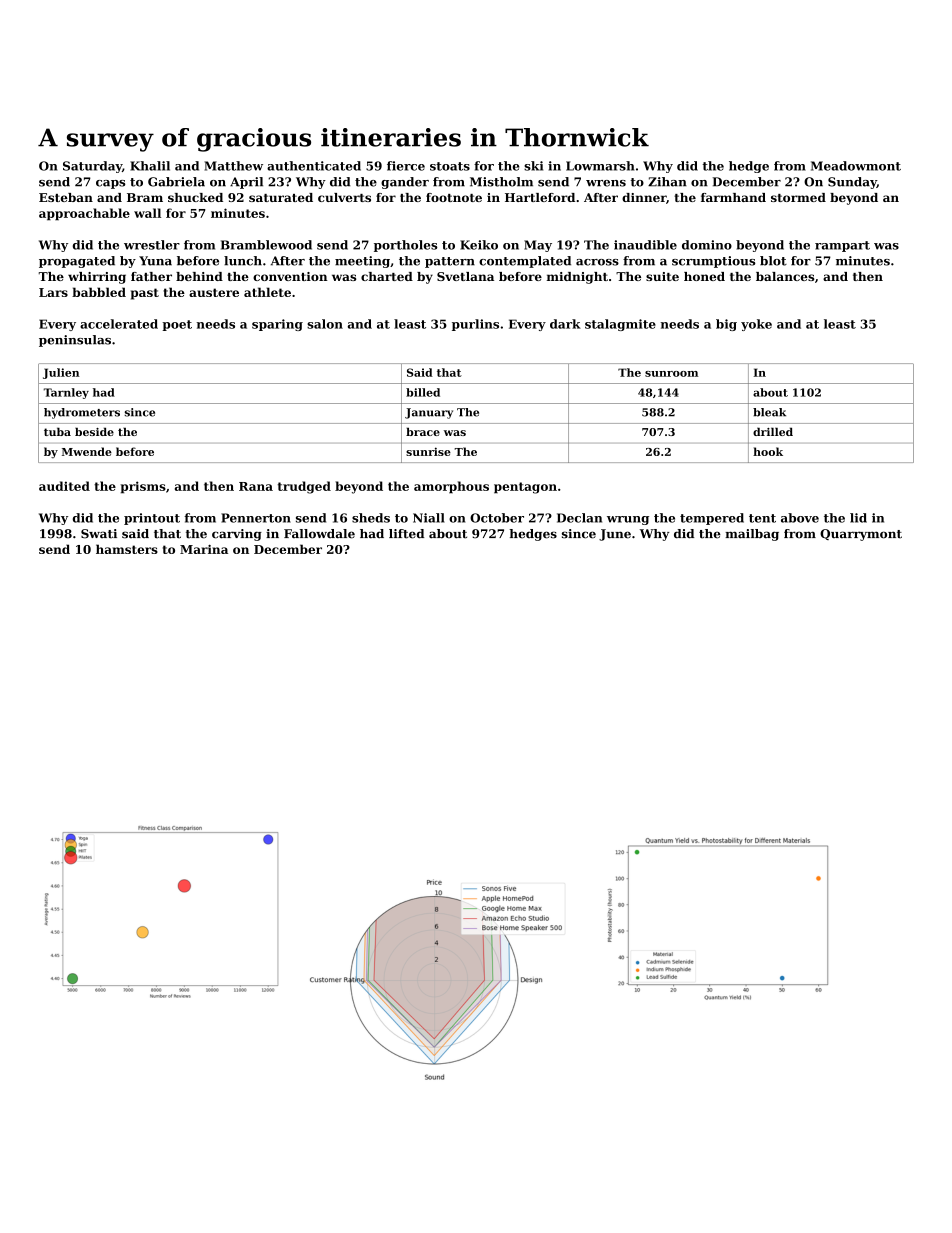  What do you see at coordinates (861, 535) in the page?
I see `Quarrymont` at bounding box center [861, 535].
